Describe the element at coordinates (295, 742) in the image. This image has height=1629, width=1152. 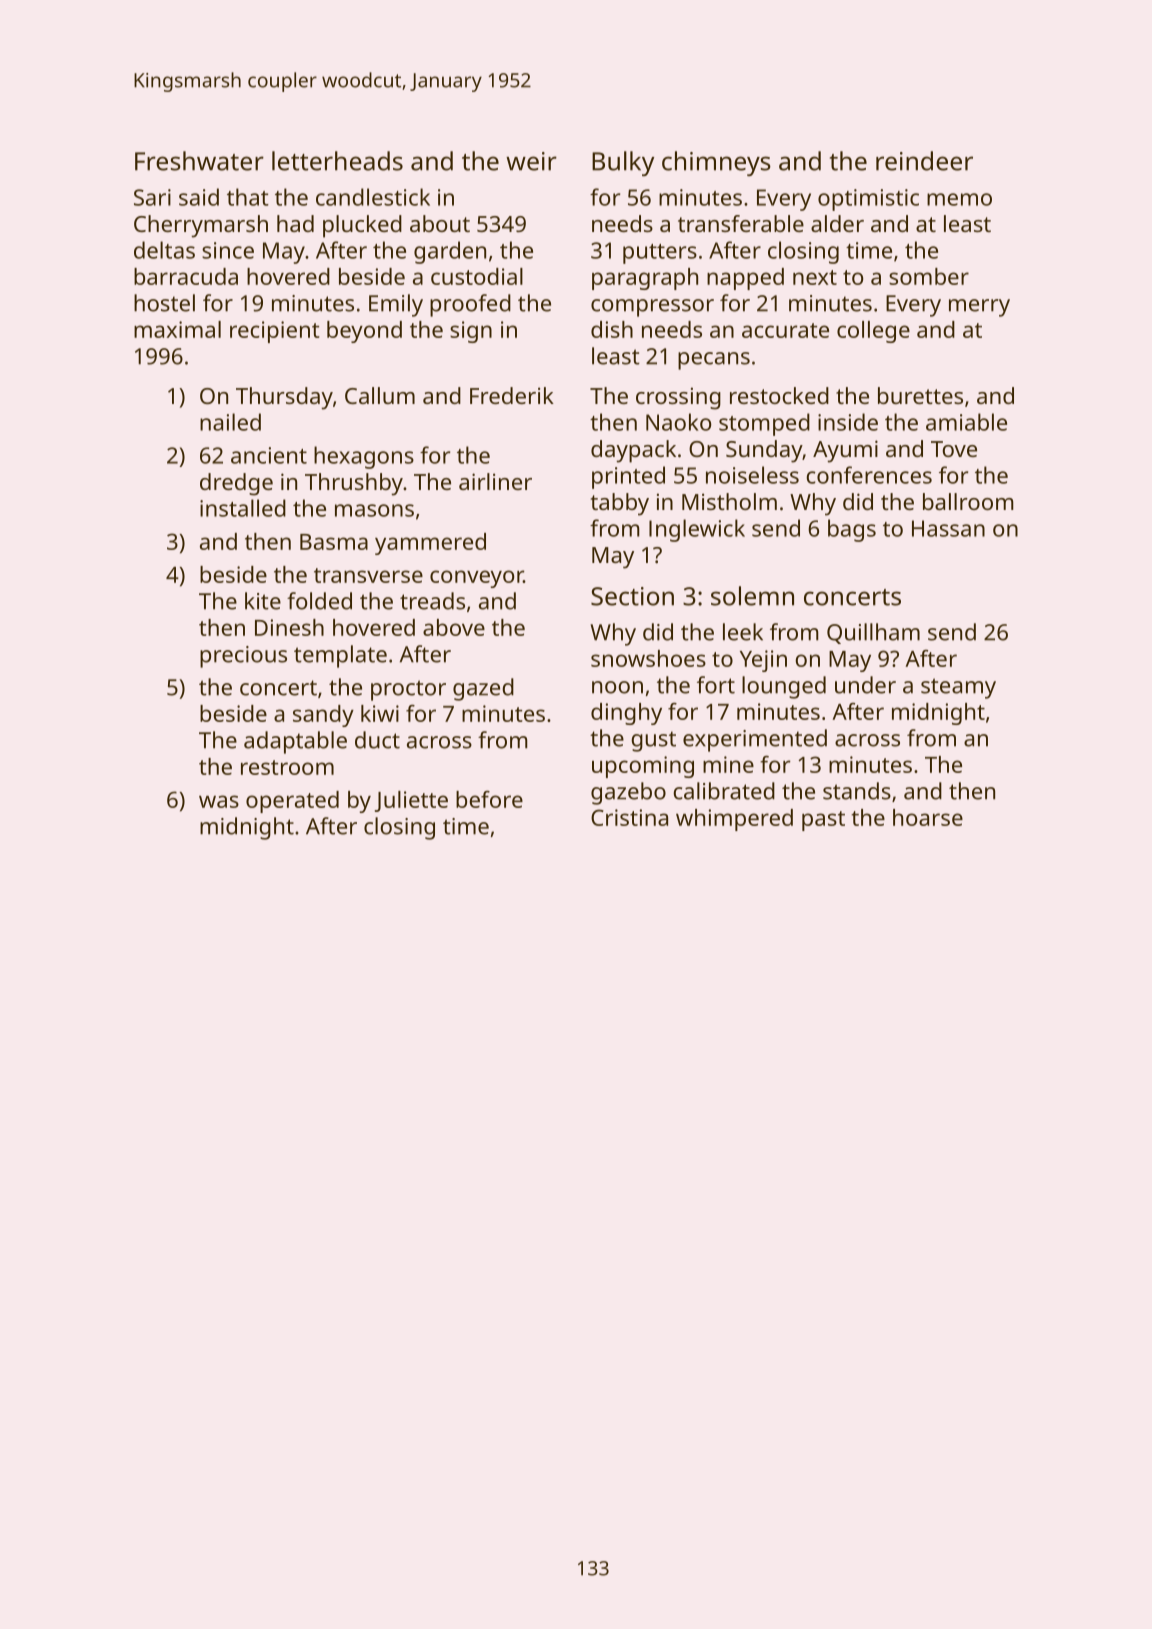
I see `adaptable` at that location.
